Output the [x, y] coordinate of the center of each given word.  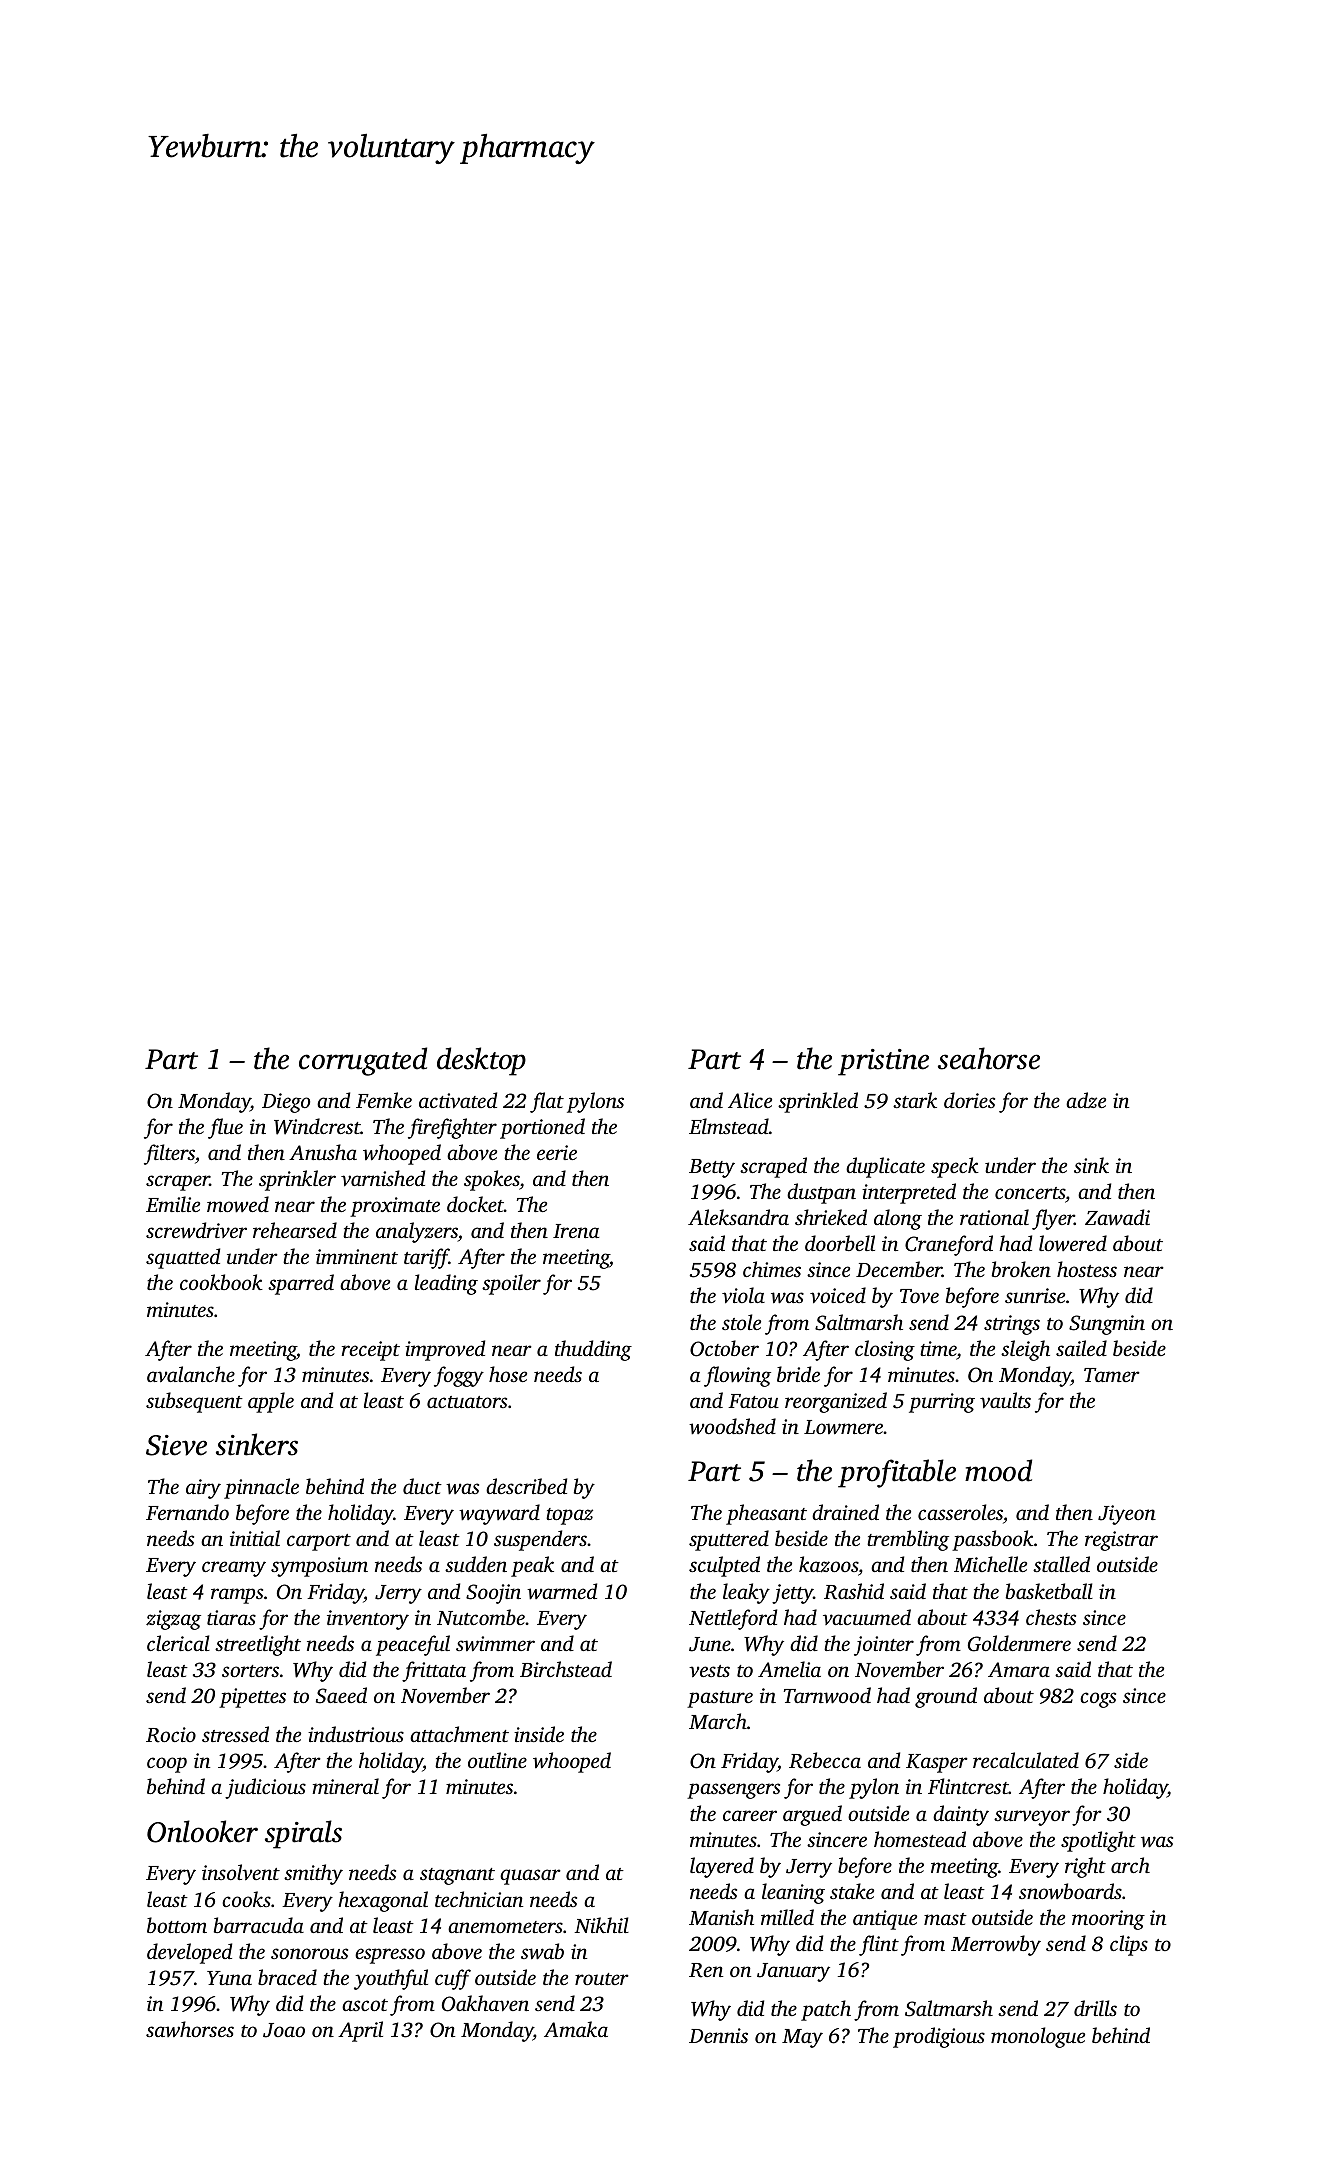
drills [1095, 2008]
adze [1086, 1100]
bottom [177, 1925]
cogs [1098, 1700]
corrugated [363, 1061]
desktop [481, 1061]
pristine [883, 1062]
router [602, 1979]
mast [945, 1919]
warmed [562, 1591]
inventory [368, 1620]
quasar [530, 1877]
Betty [712, 1168]
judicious [265, 1788]
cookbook [221, 1282]
